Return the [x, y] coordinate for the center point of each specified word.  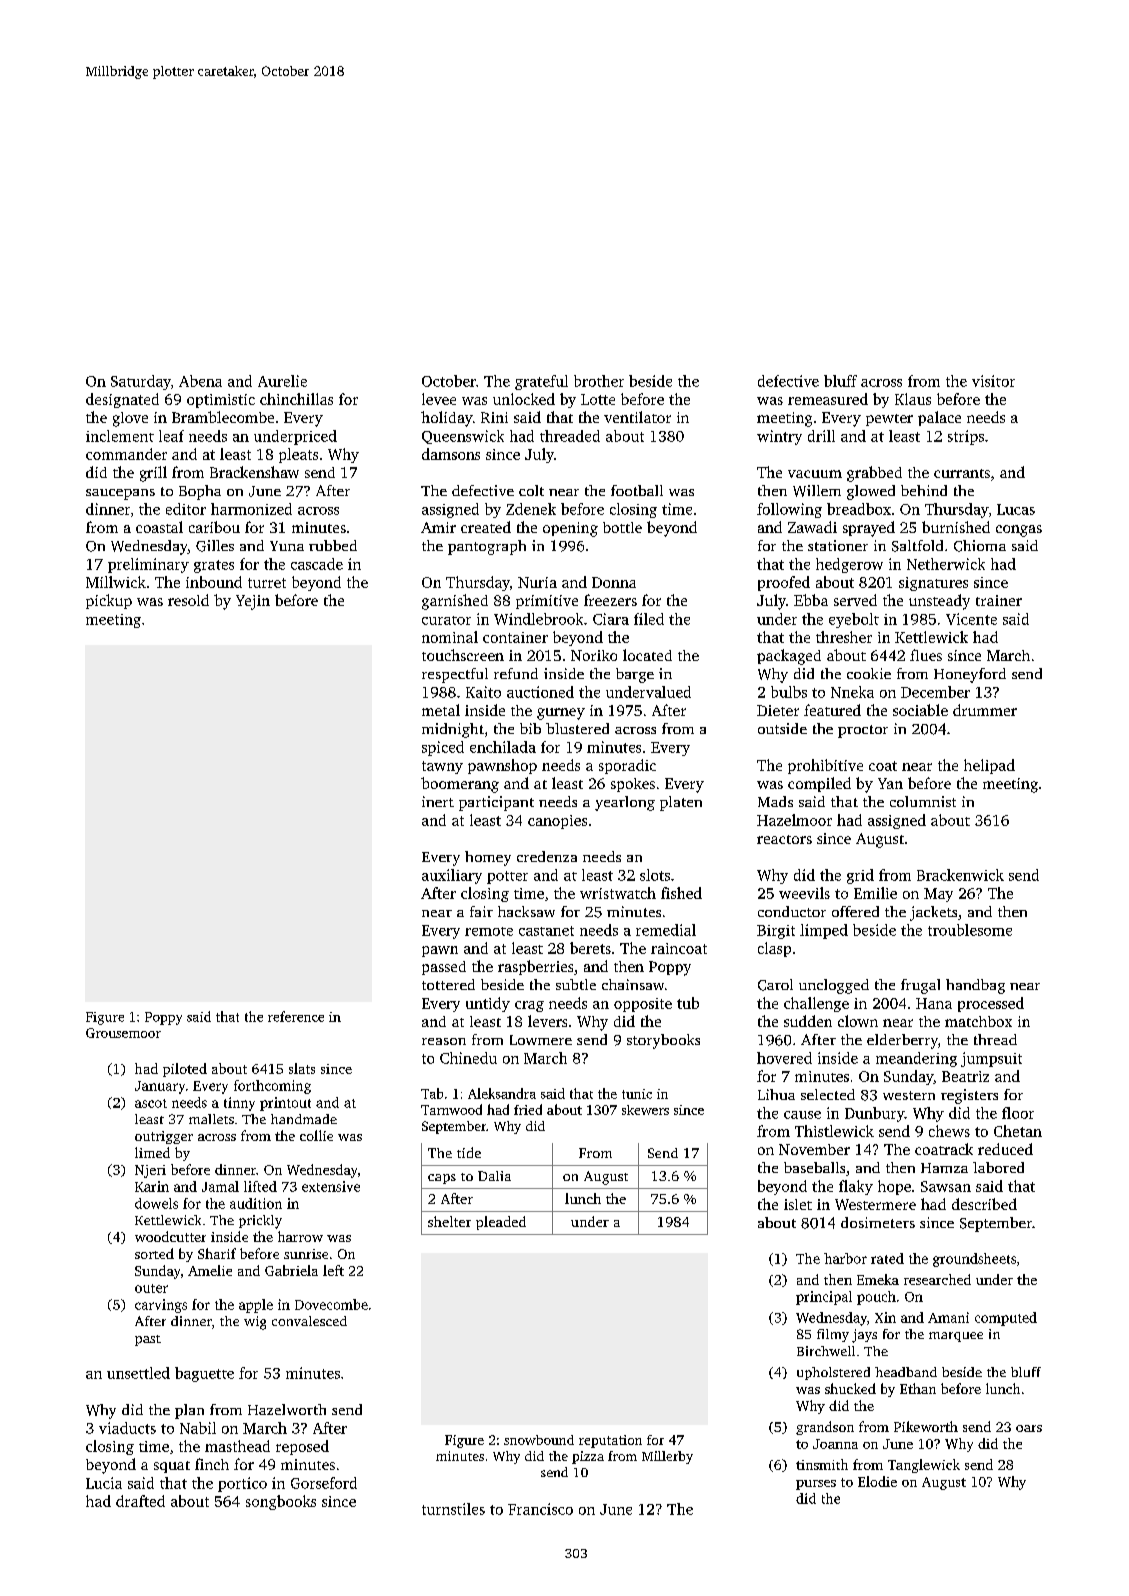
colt [531, 490]
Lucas [1016, 509]
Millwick [116, 582]
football [637, 490]
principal [824, 1298]
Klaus [913, 399]
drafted [140, 1501]
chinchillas [296, 399]
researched [937, 1279]
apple [256, 1306]
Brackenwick [960, 875]
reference [296, 1016]
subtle [576, 984]
